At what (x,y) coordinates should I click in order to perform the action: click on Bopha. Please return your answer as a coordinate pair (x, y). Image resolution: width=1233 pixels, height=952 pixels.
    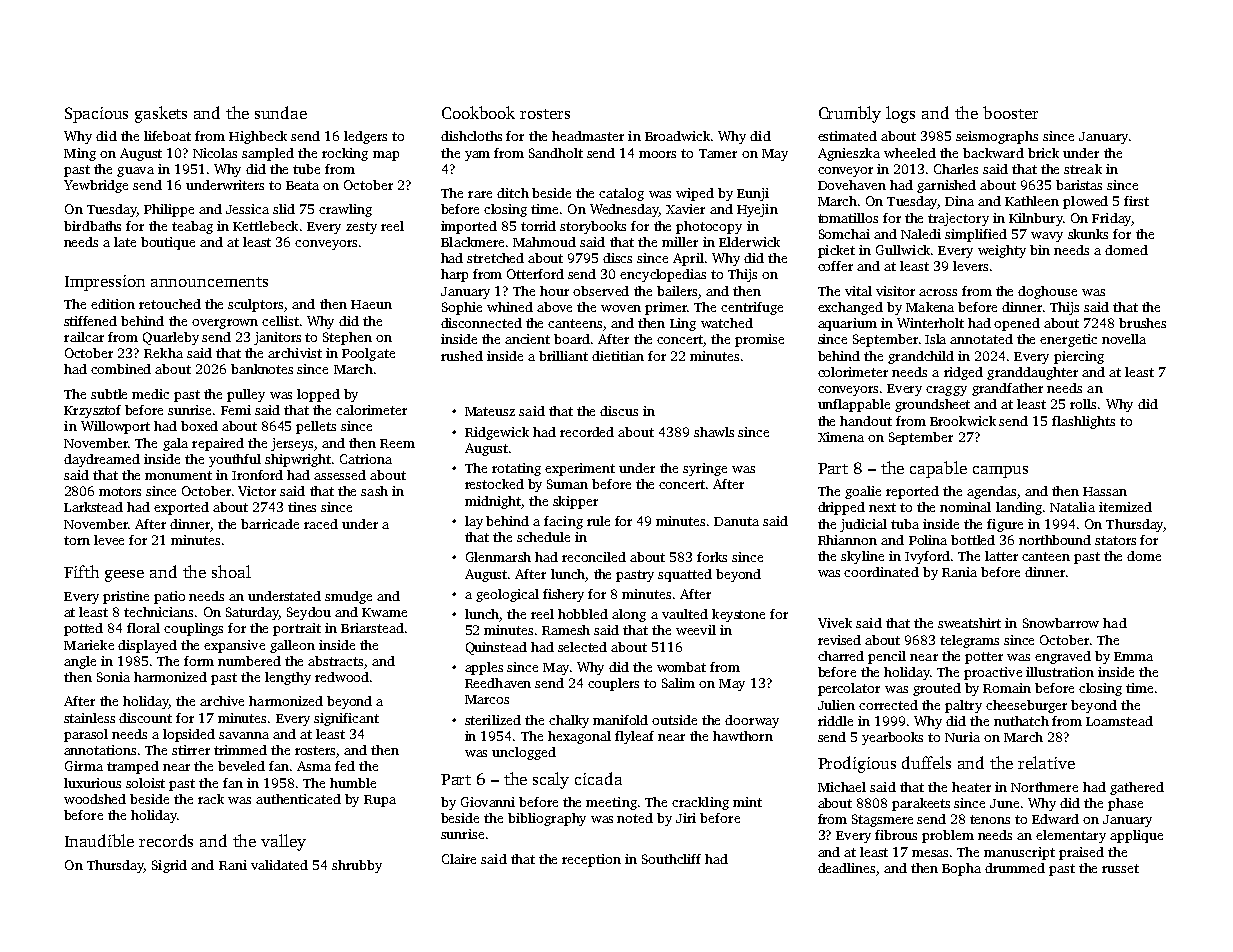
    Looking at the image, I should click on (961, 869).
